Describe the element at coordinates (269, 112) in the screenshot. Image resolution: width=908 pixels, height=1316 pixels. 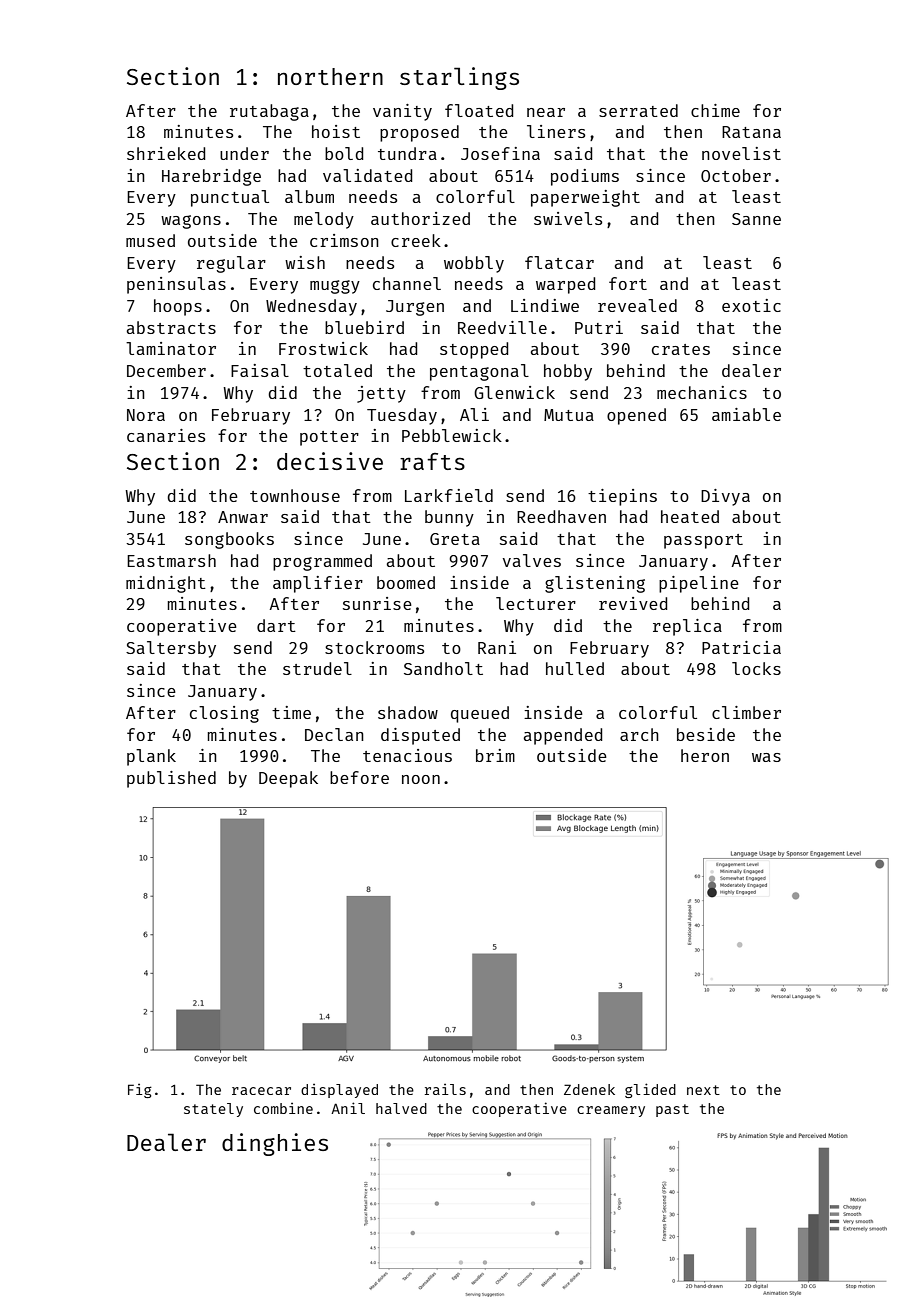
I see `rutabaga` at that location.
